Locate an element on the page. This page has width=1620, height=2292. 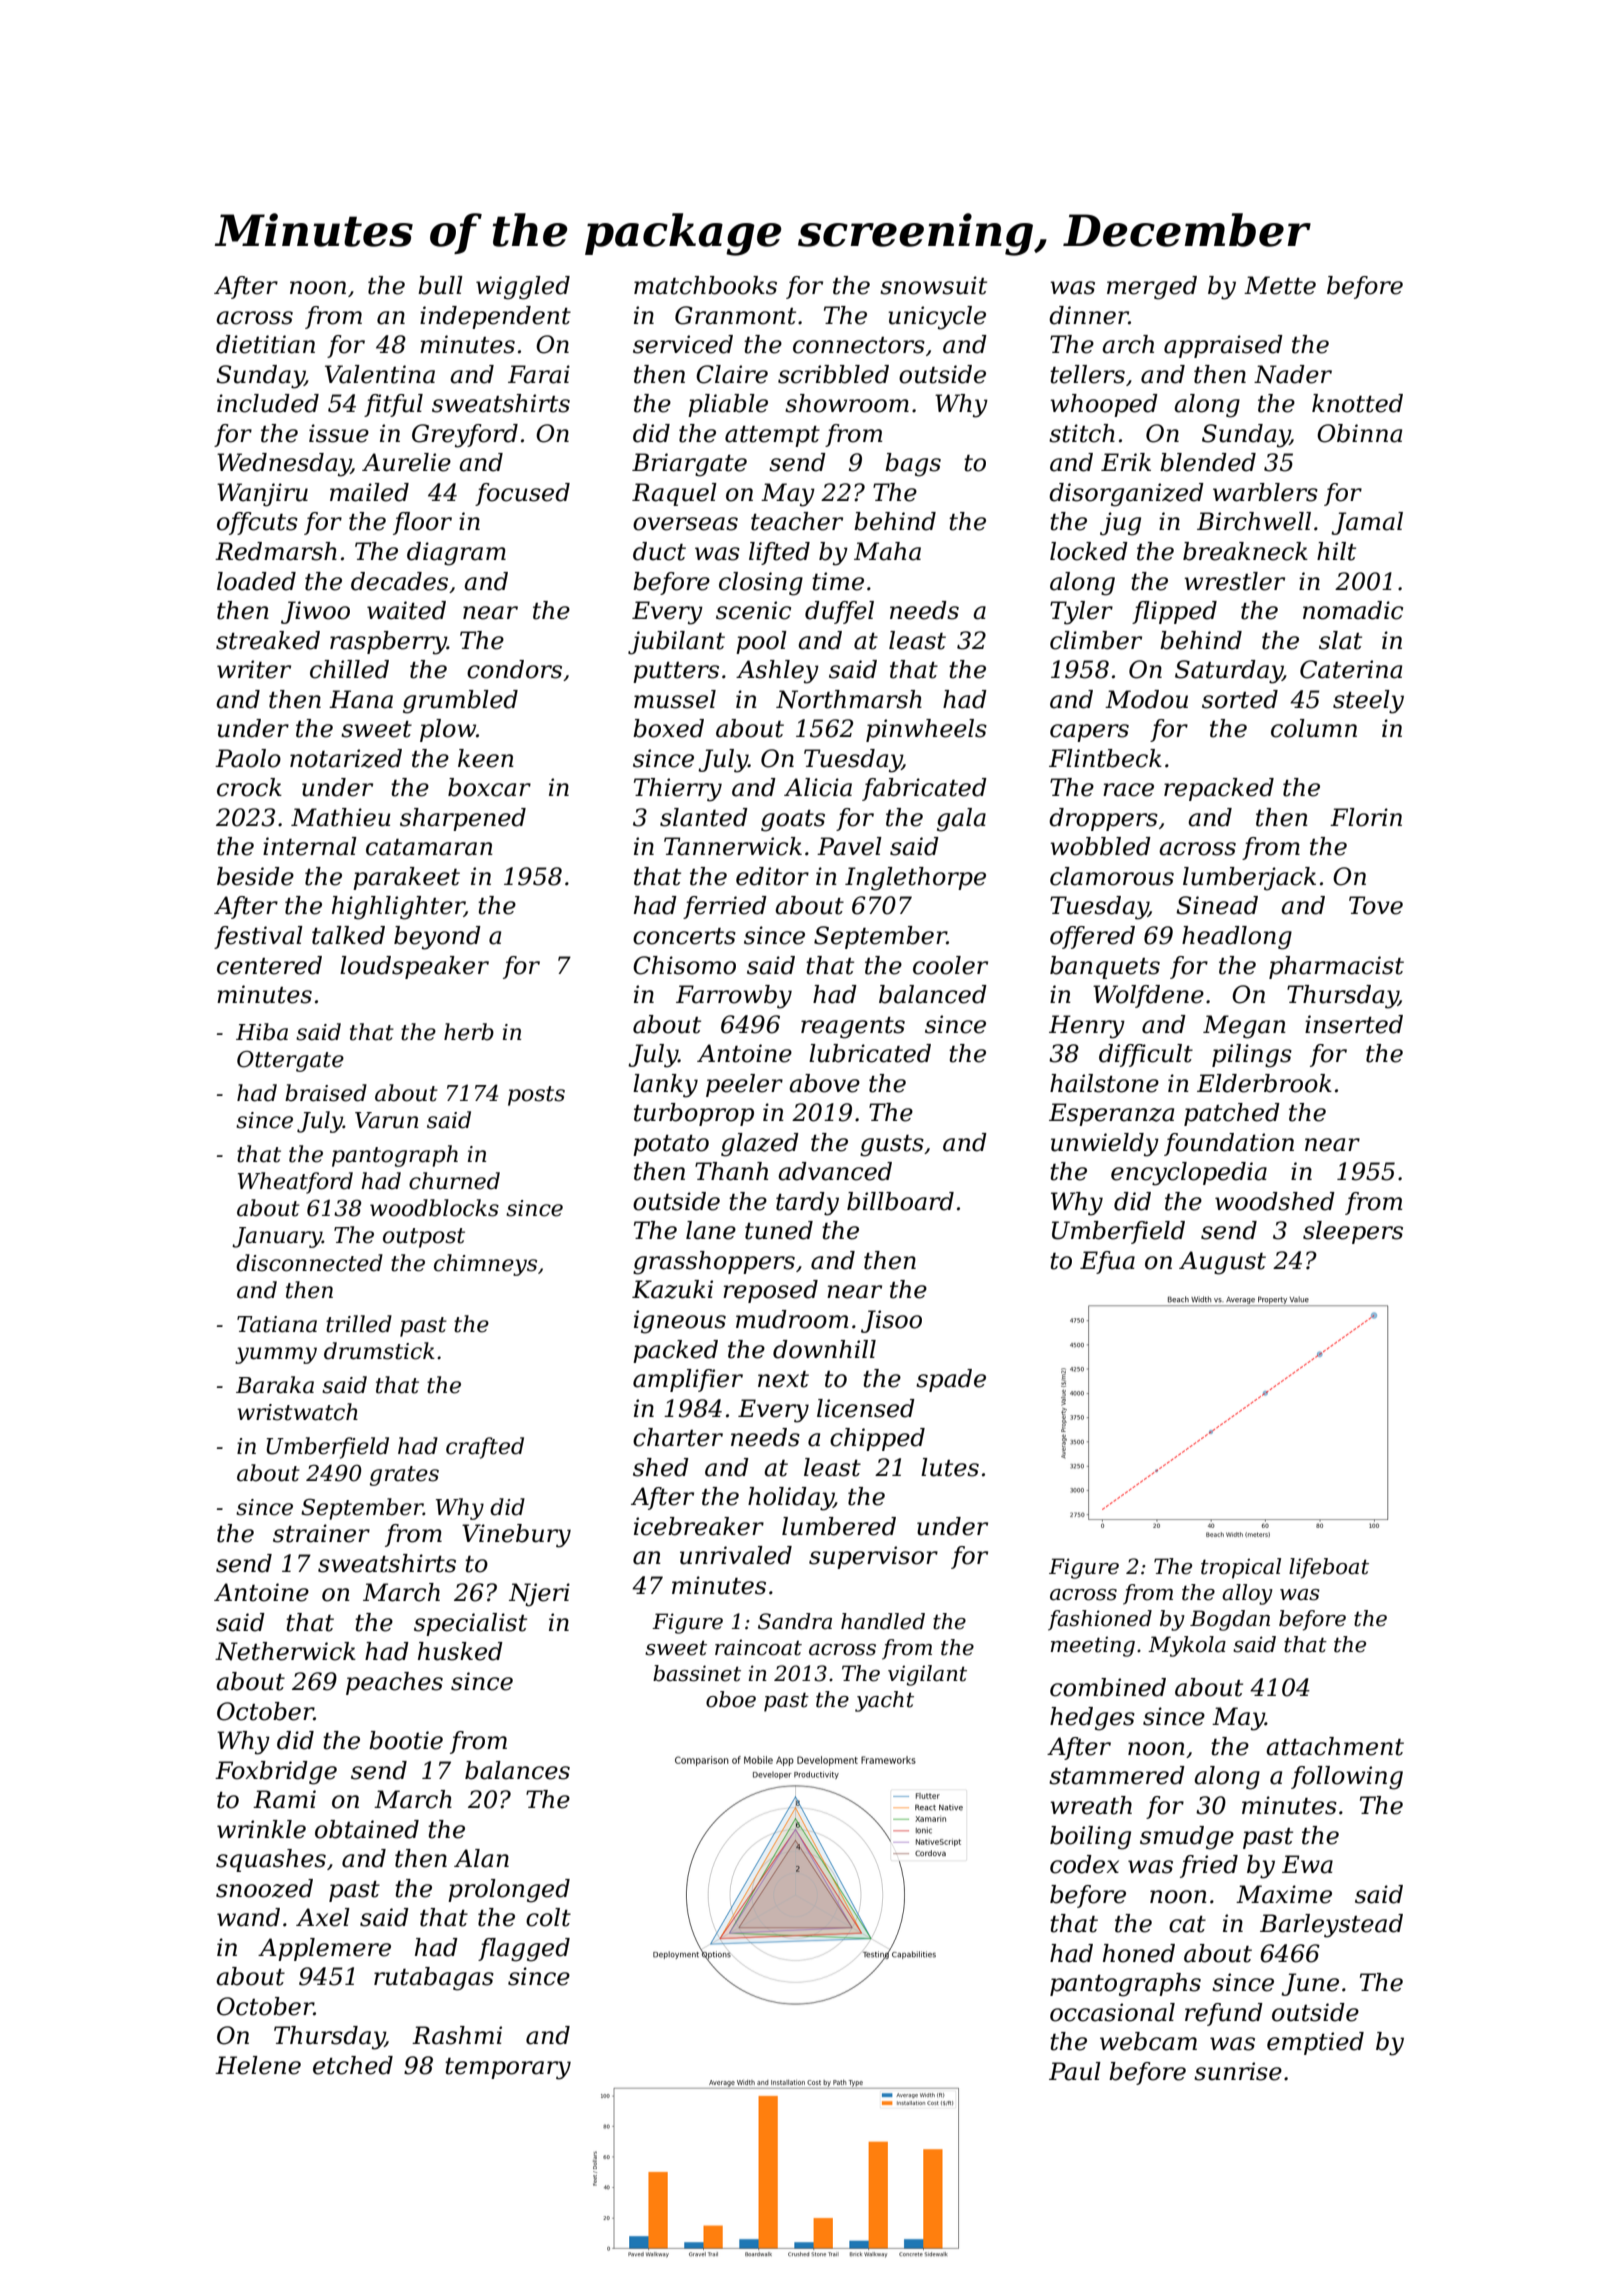
Foxbridge is located at coordinates (276, 1773).
